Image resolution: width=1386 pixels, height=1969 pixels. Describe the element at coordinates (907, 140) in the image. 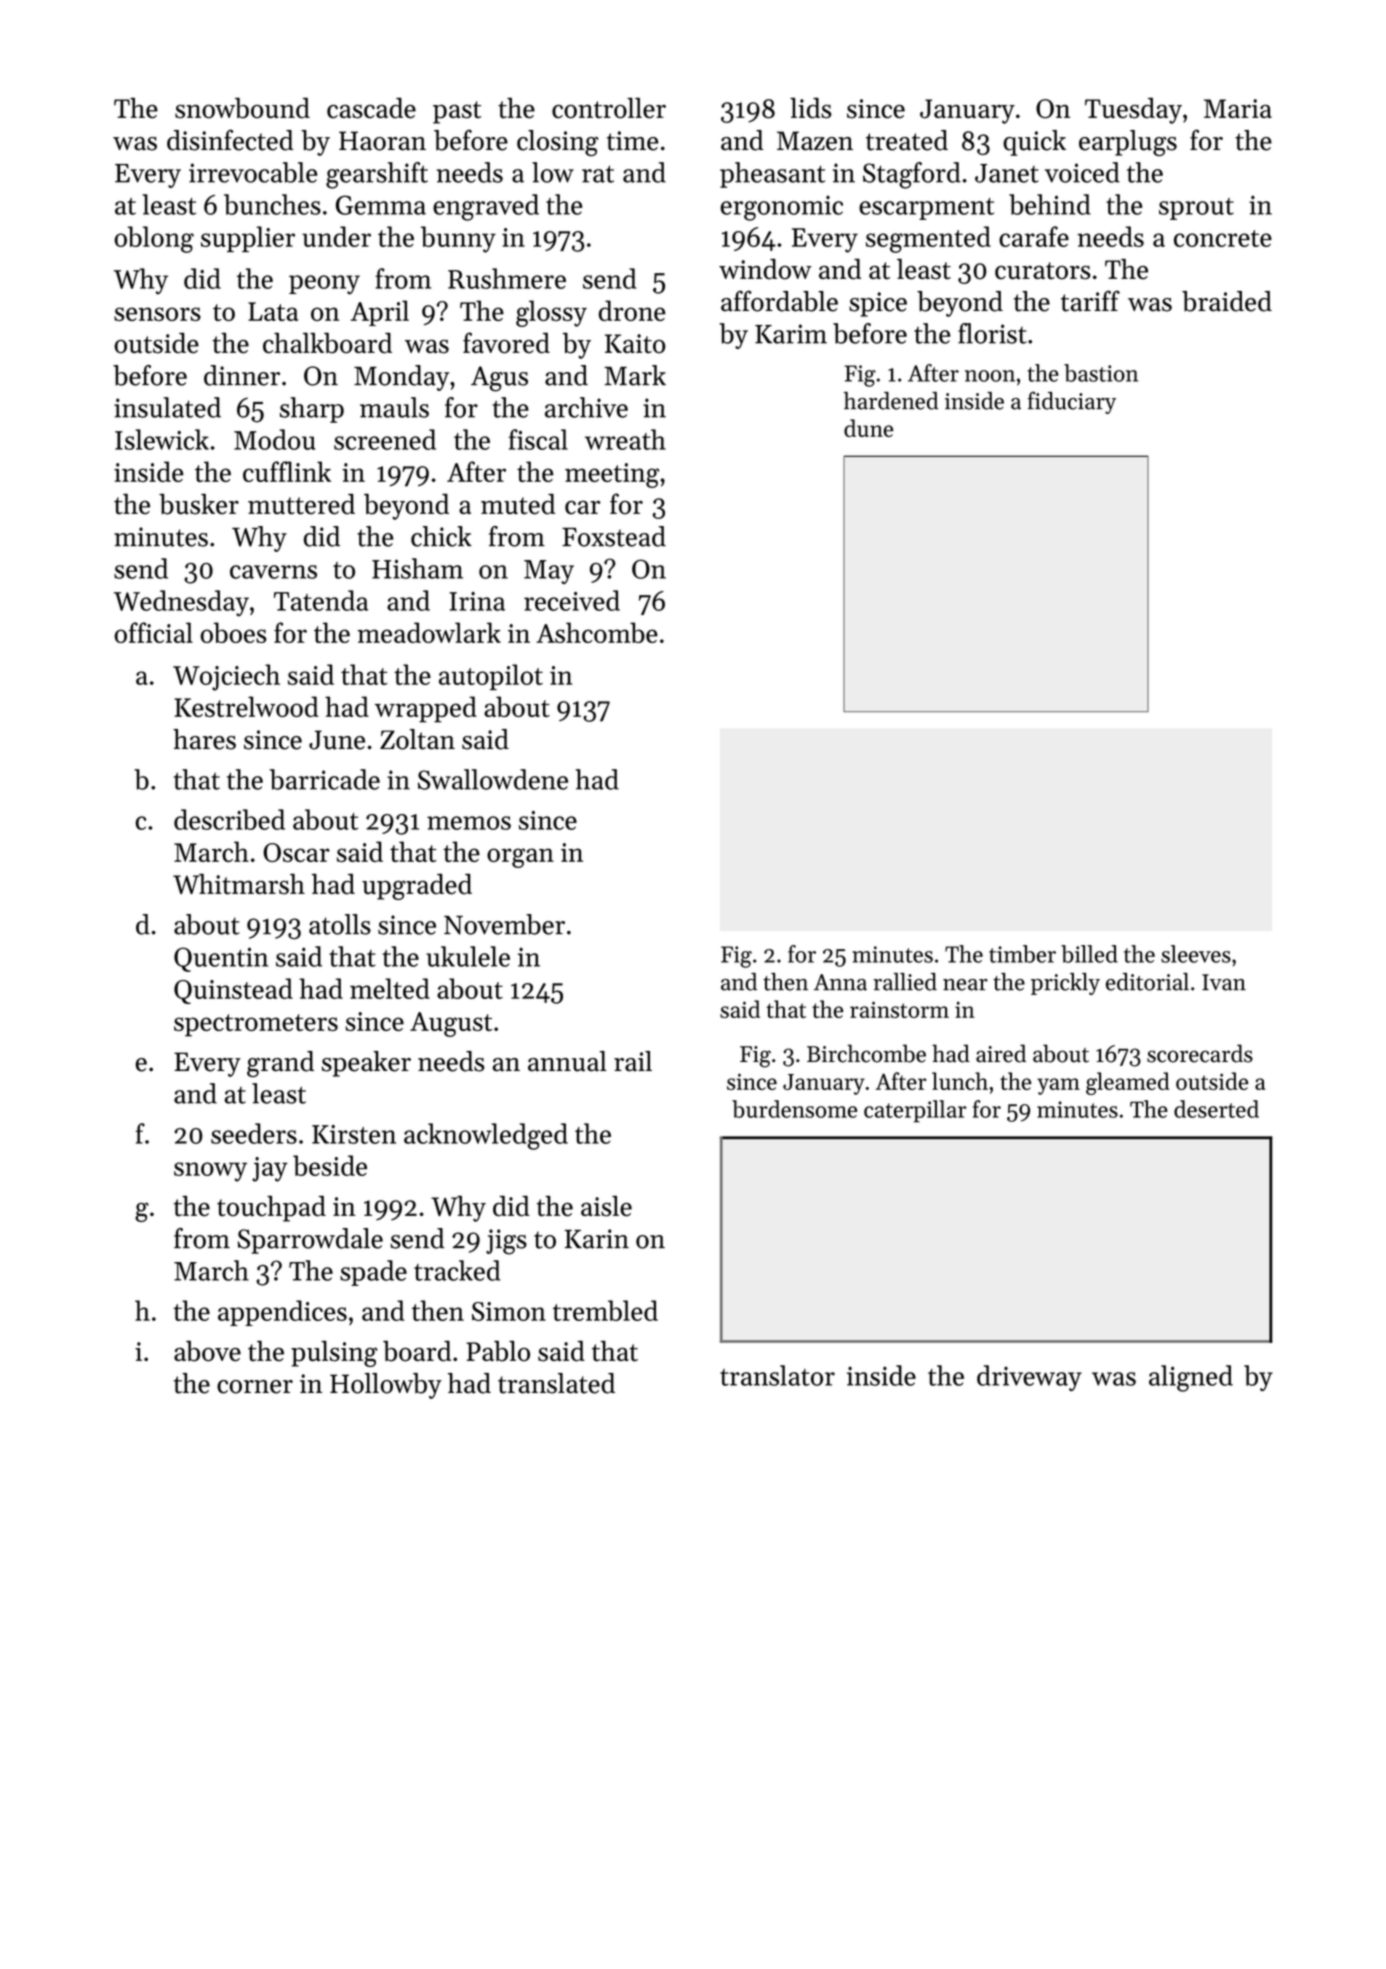

I see `treated` at that location.
